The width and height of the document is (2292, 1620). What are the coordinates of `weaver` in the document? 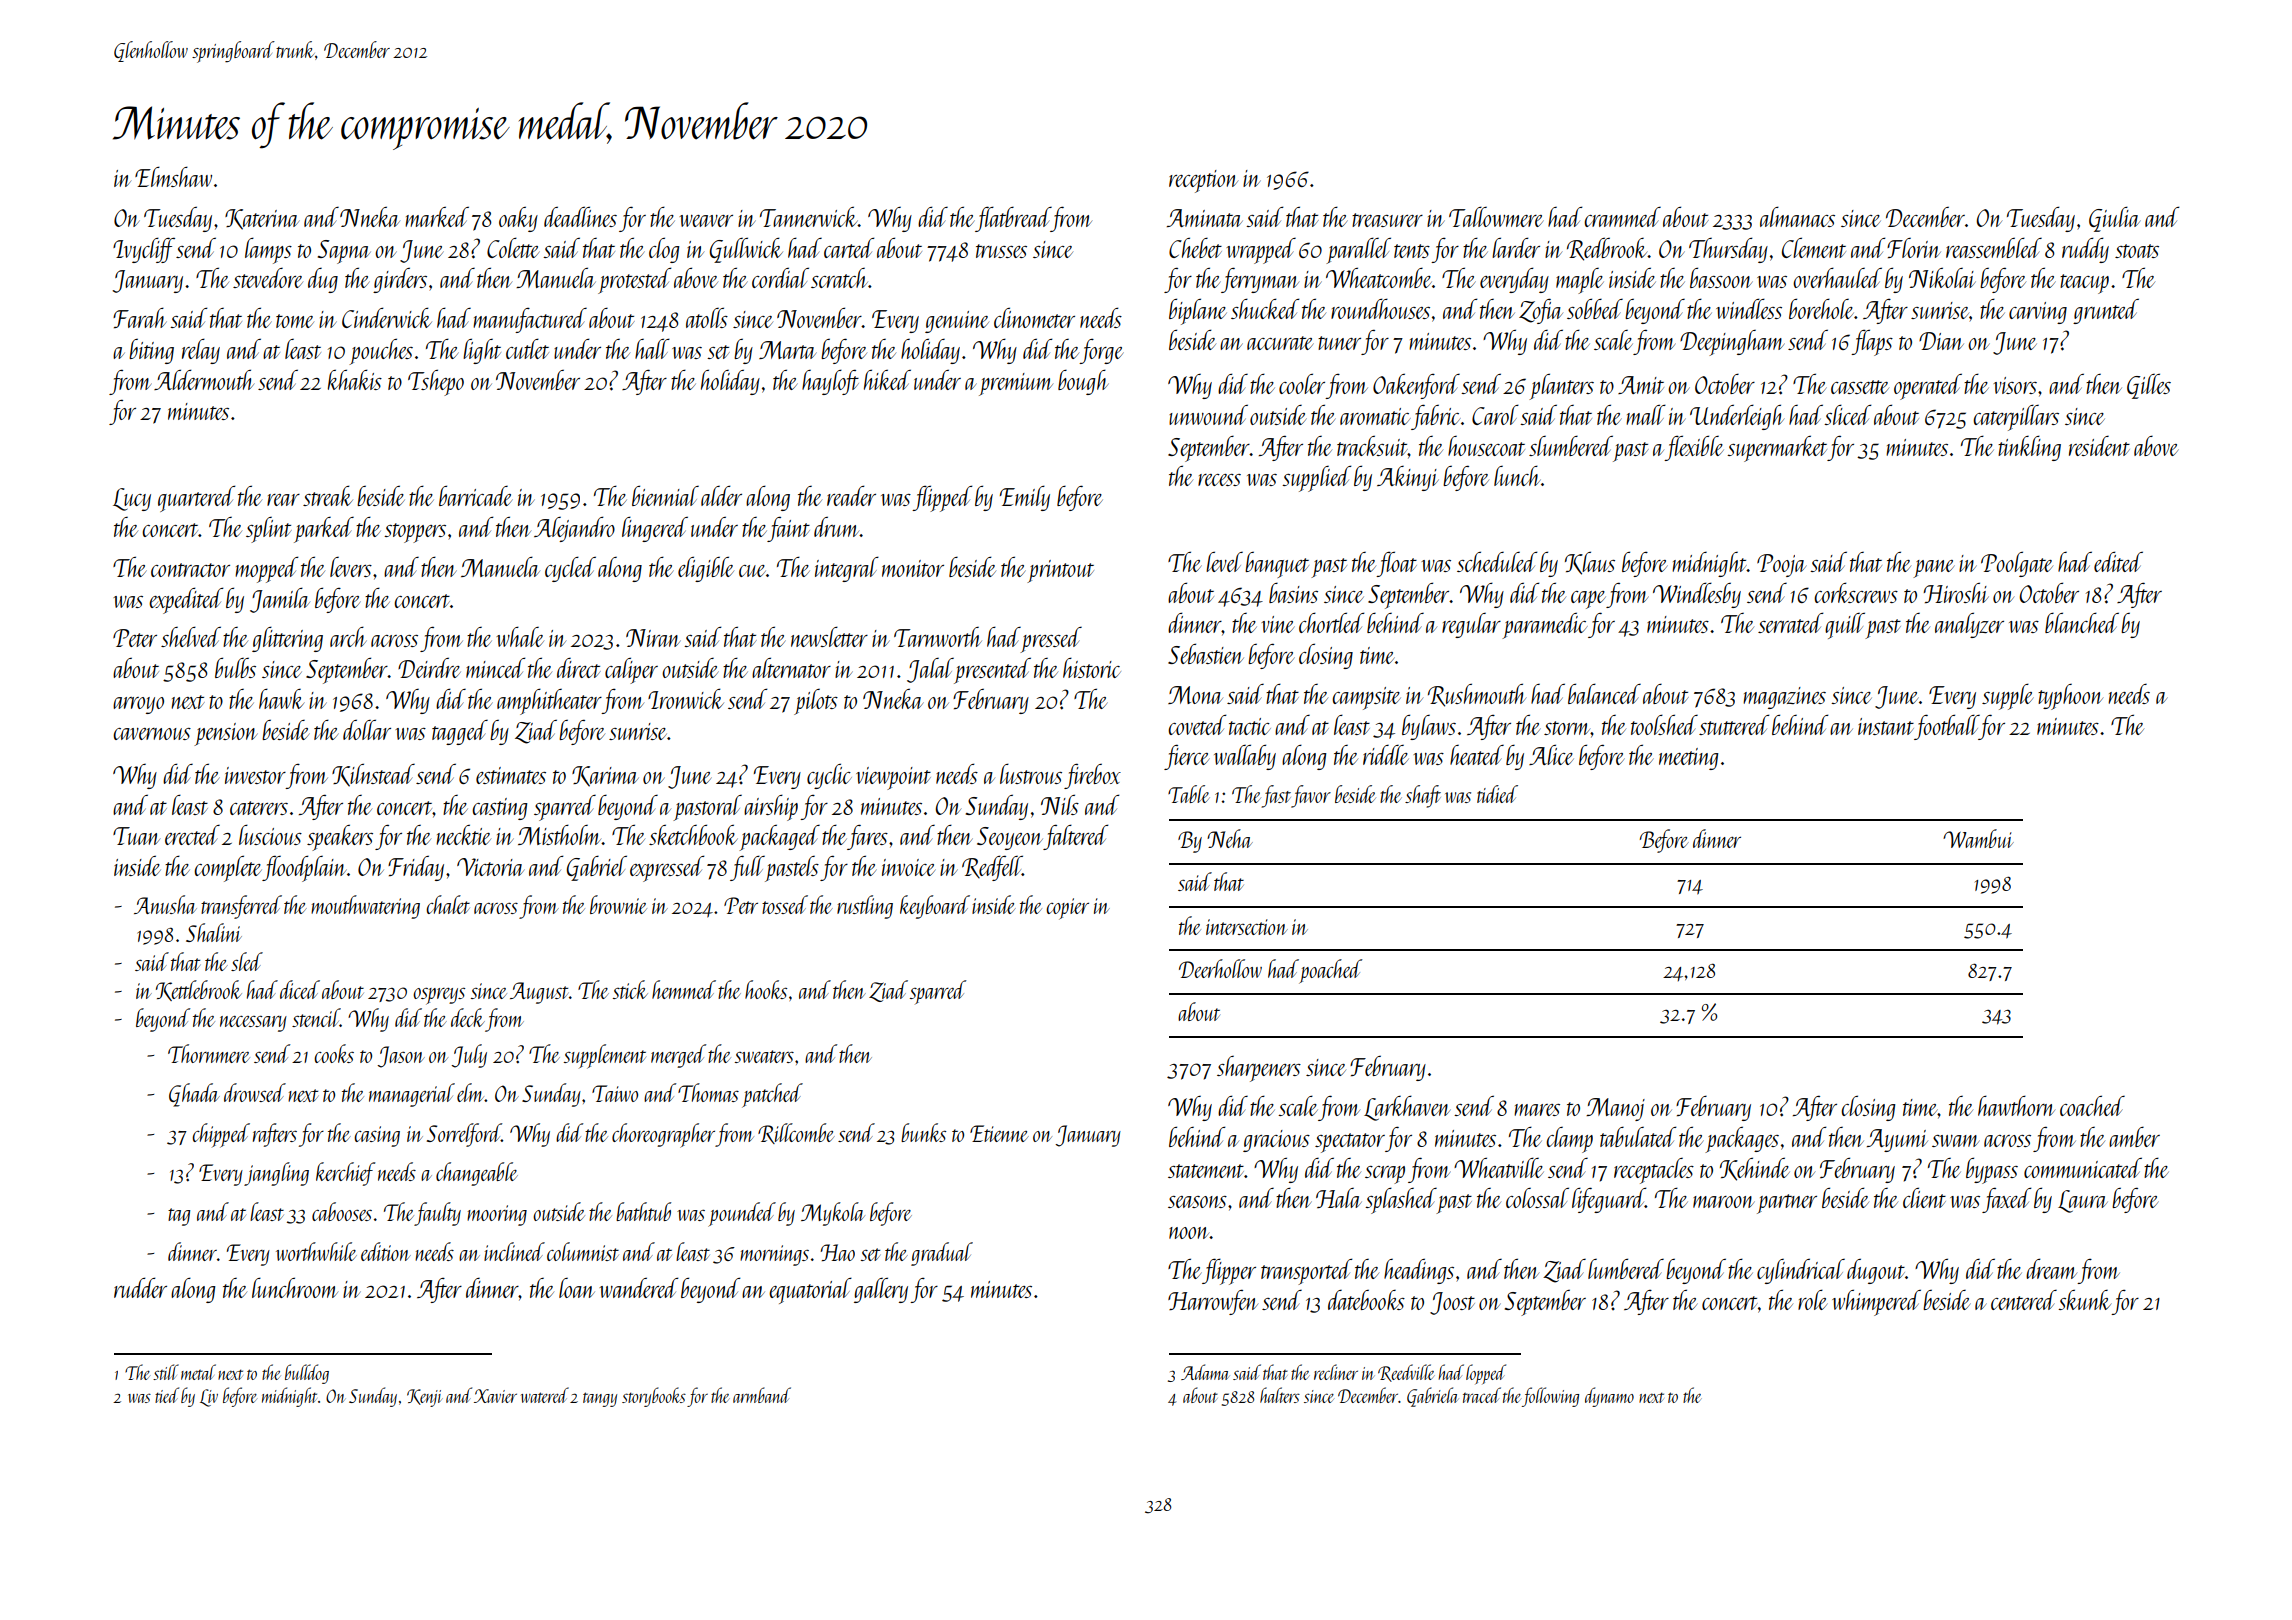 It's located at (706, 221).
